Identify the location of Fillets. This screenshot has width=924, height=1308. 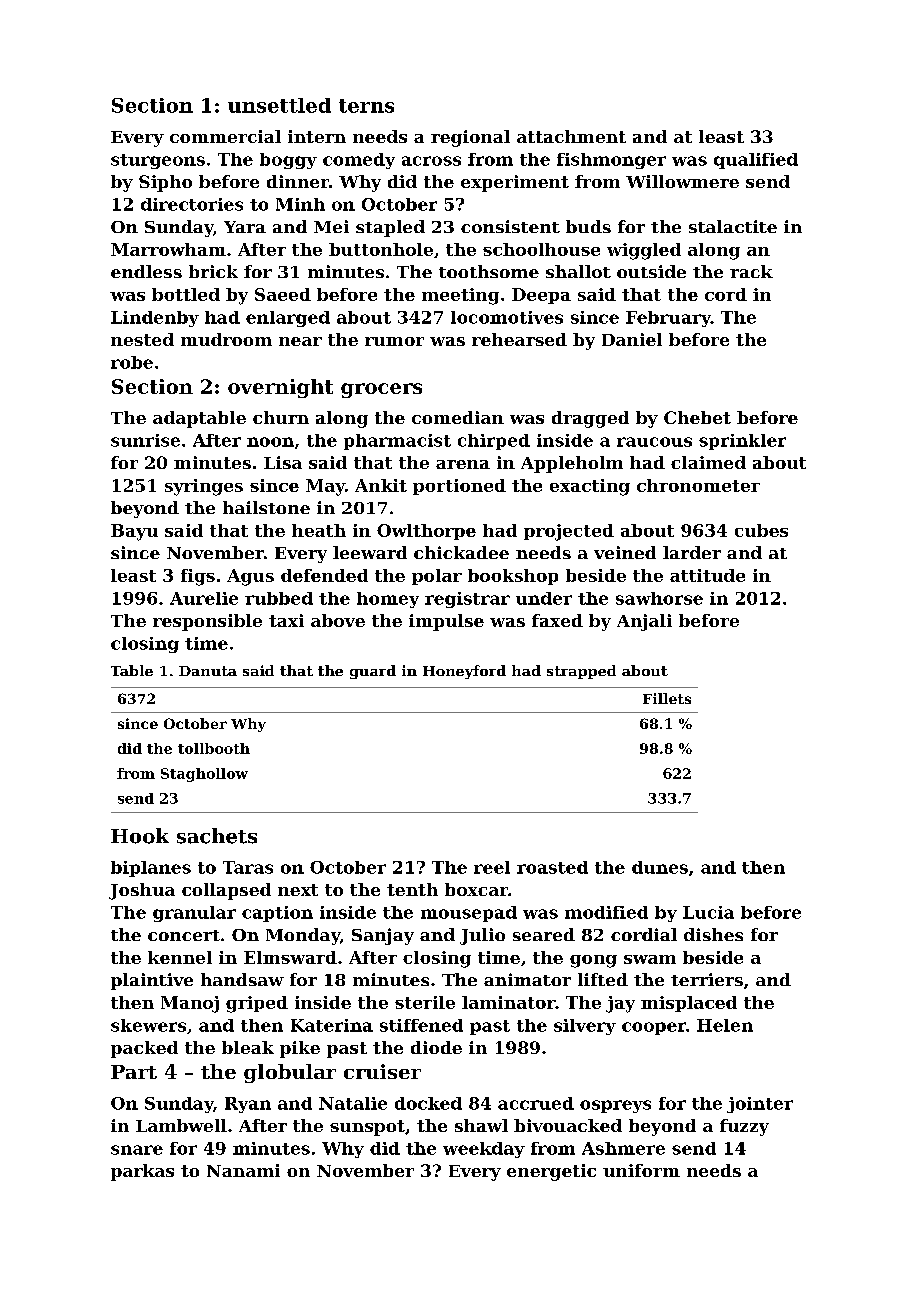
(667, 698).
